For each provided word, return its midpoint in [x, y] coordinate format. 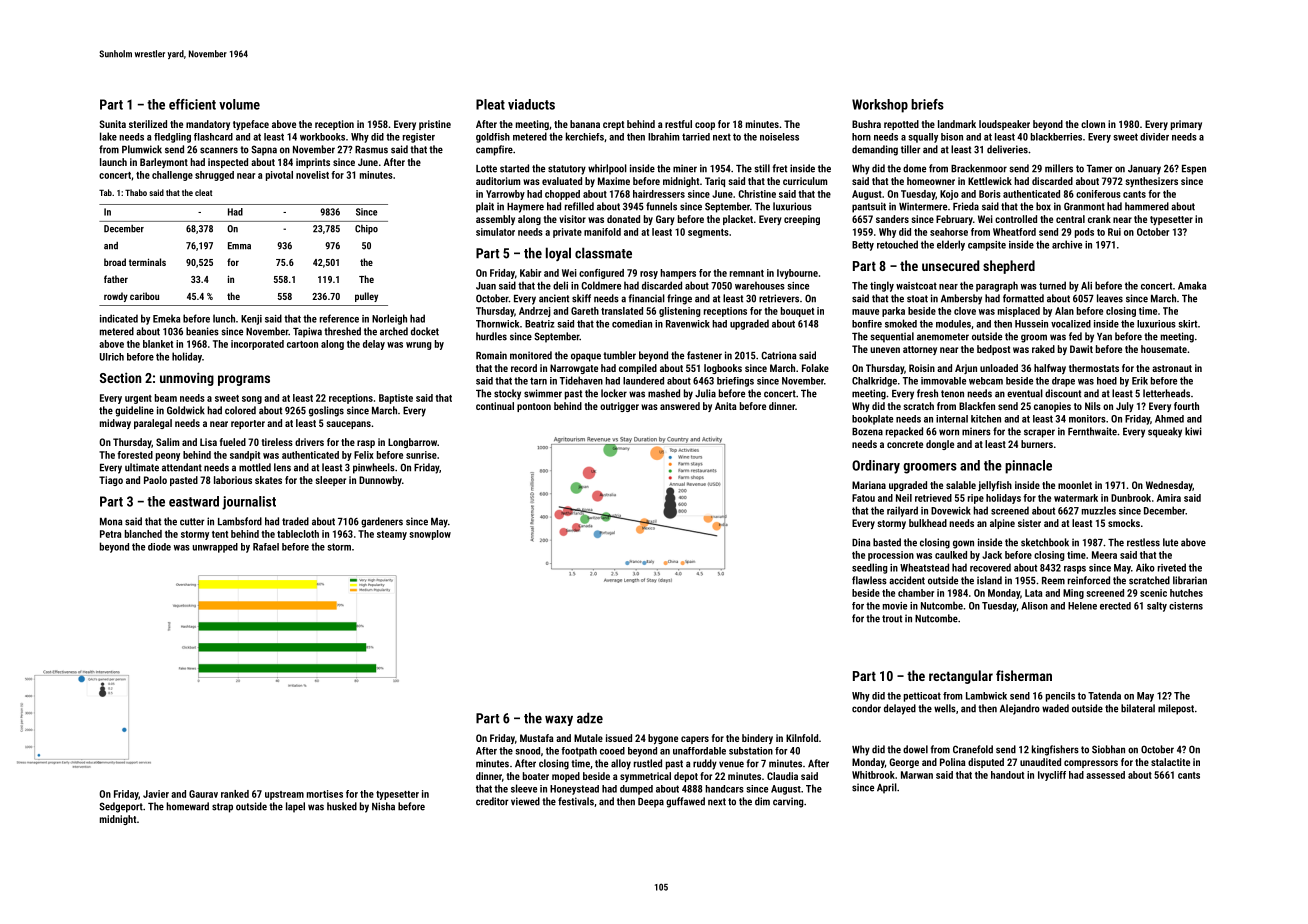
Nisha [383, 806]
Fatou [863, 498]
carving [788, 802]
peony [168, 457]
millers [1059, 168]
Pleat [490, 104]
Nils [1093, 406]
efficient [192, 104]
